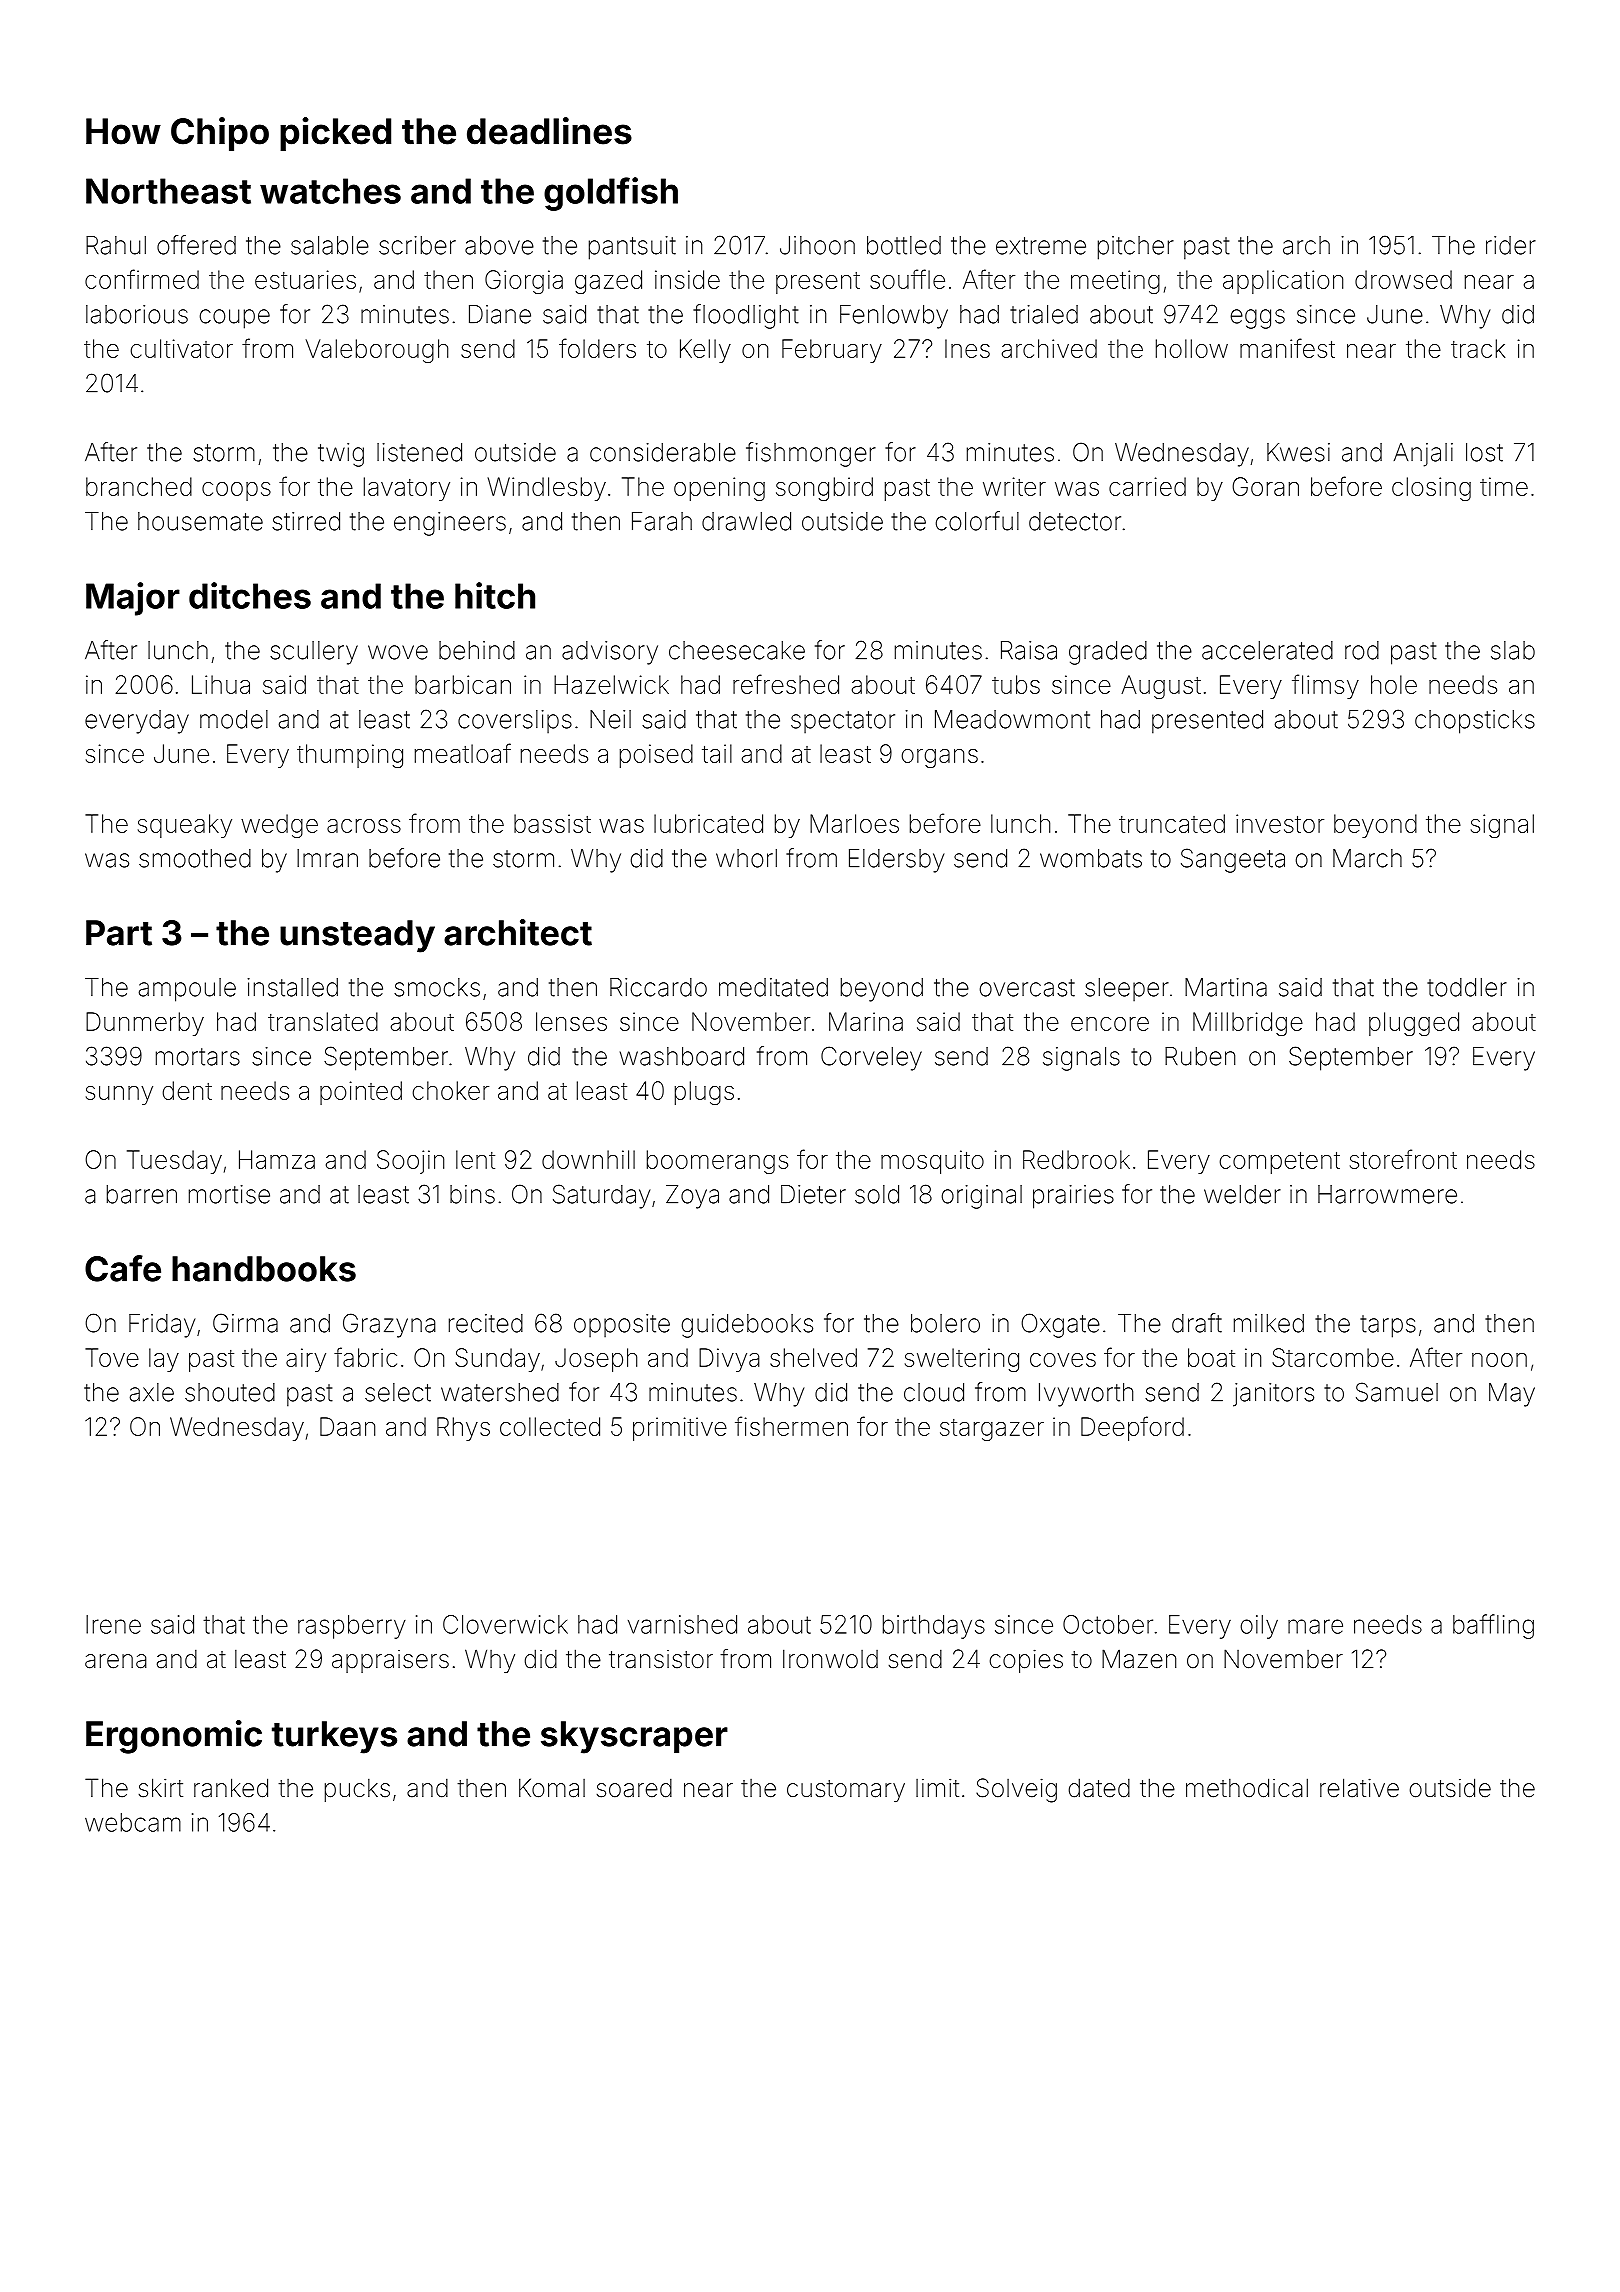  I want to click on writer, so click(1014, 486).
